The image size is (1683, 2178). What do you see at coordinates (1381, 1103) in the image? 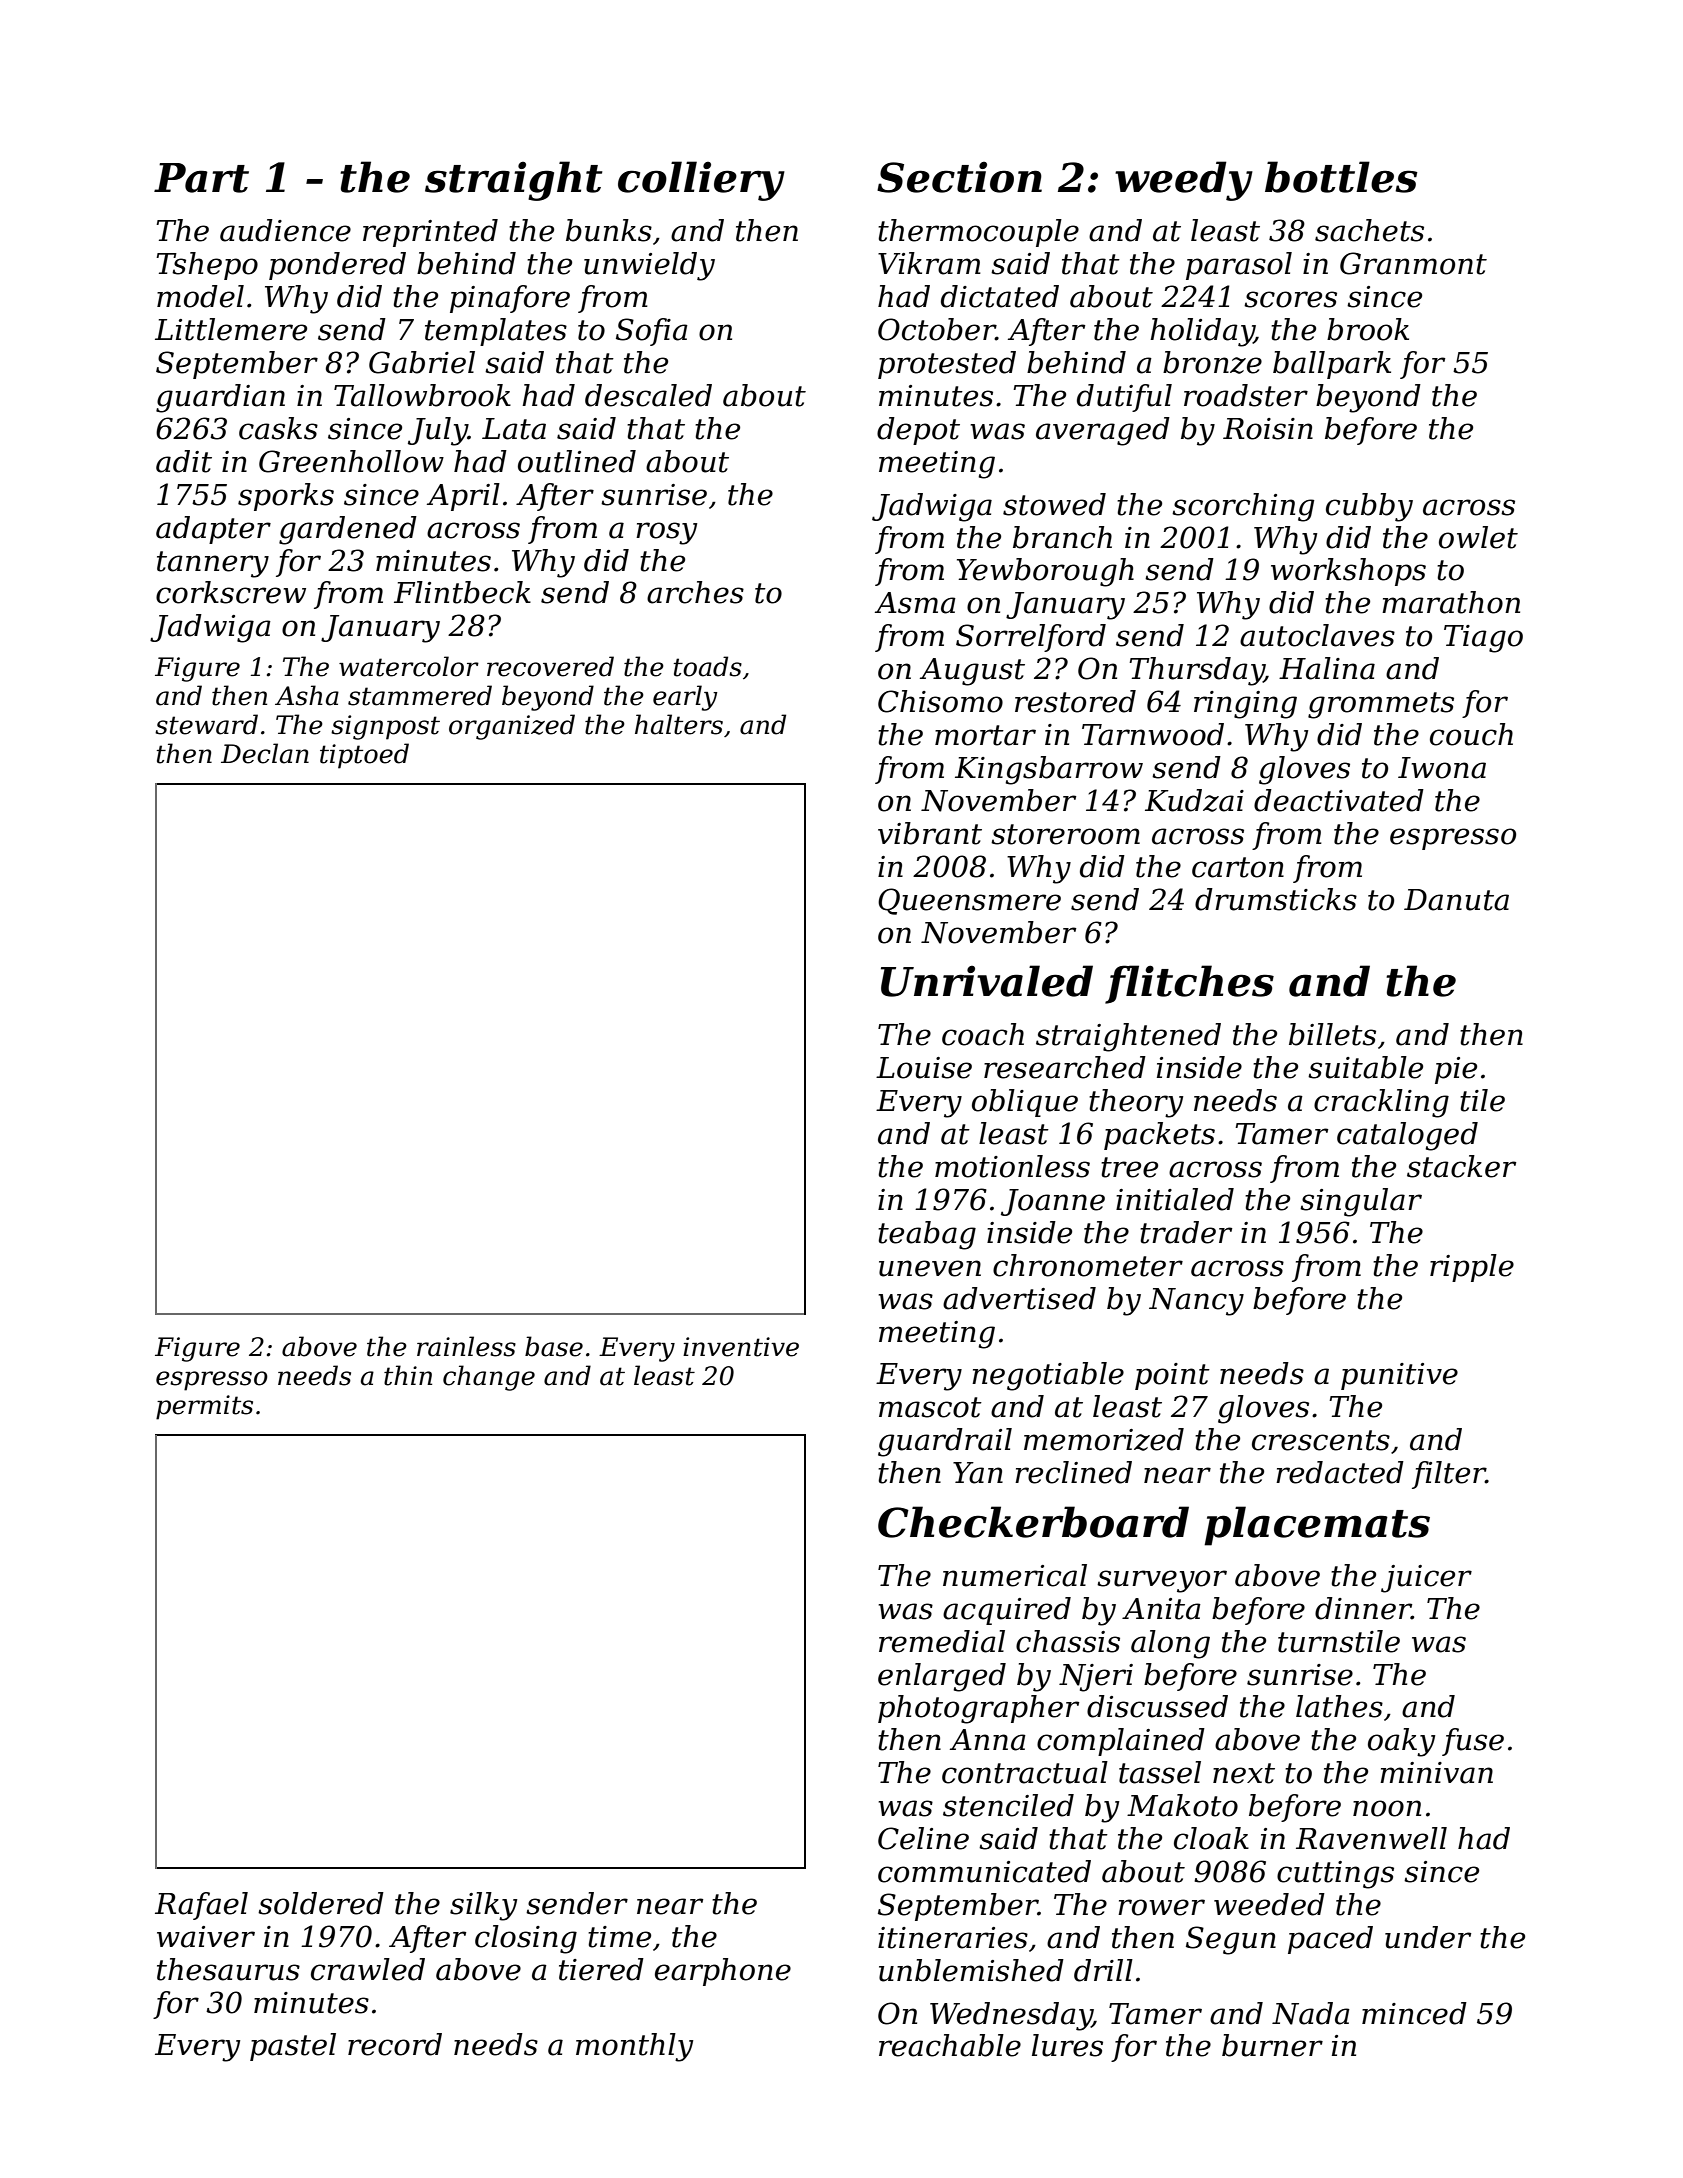
I see `crackling` at bounding box center [1381, 1103].
